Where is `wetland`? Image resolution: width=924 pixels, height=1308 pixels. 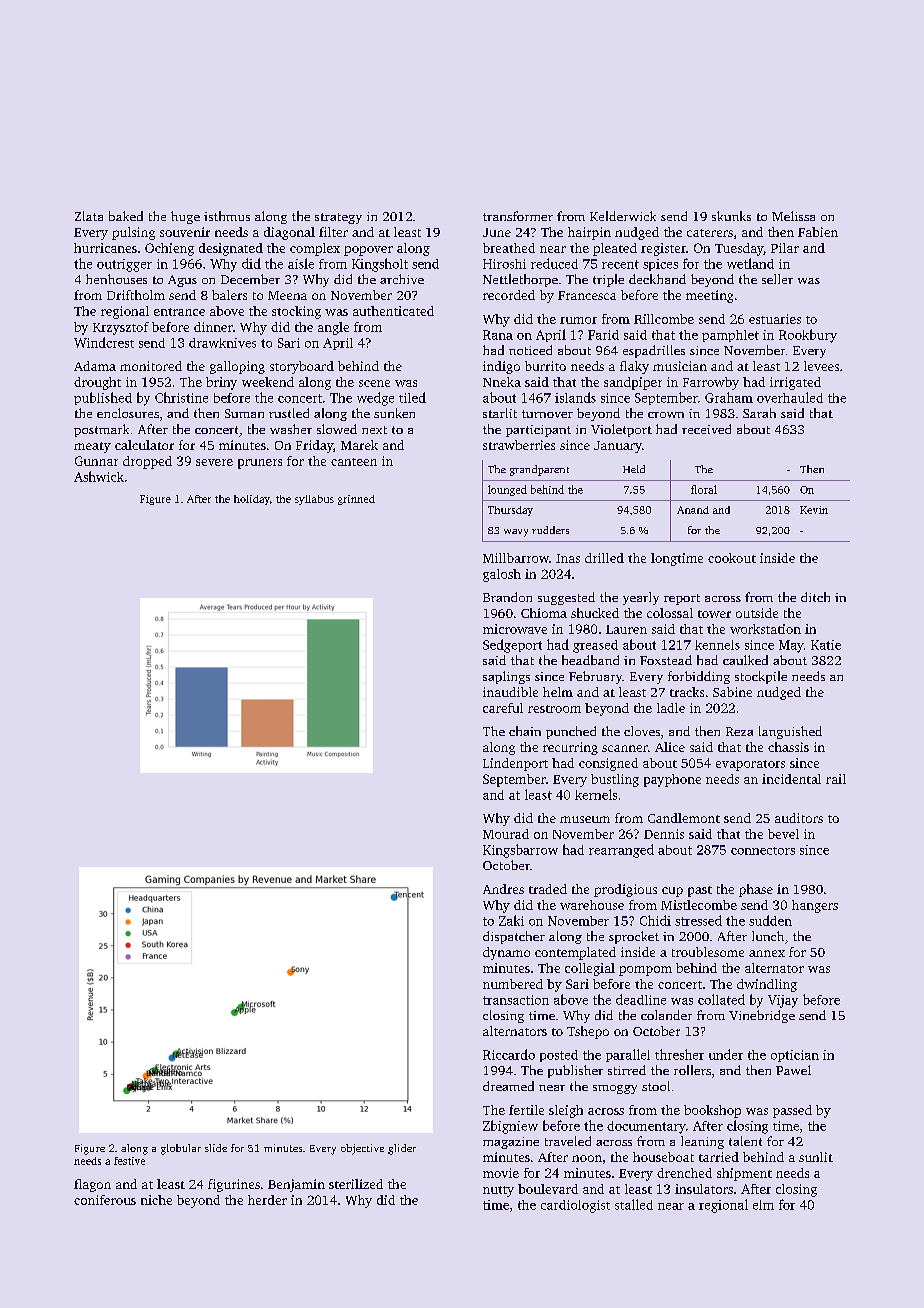
wetland is located at coordinates (750, 263).
